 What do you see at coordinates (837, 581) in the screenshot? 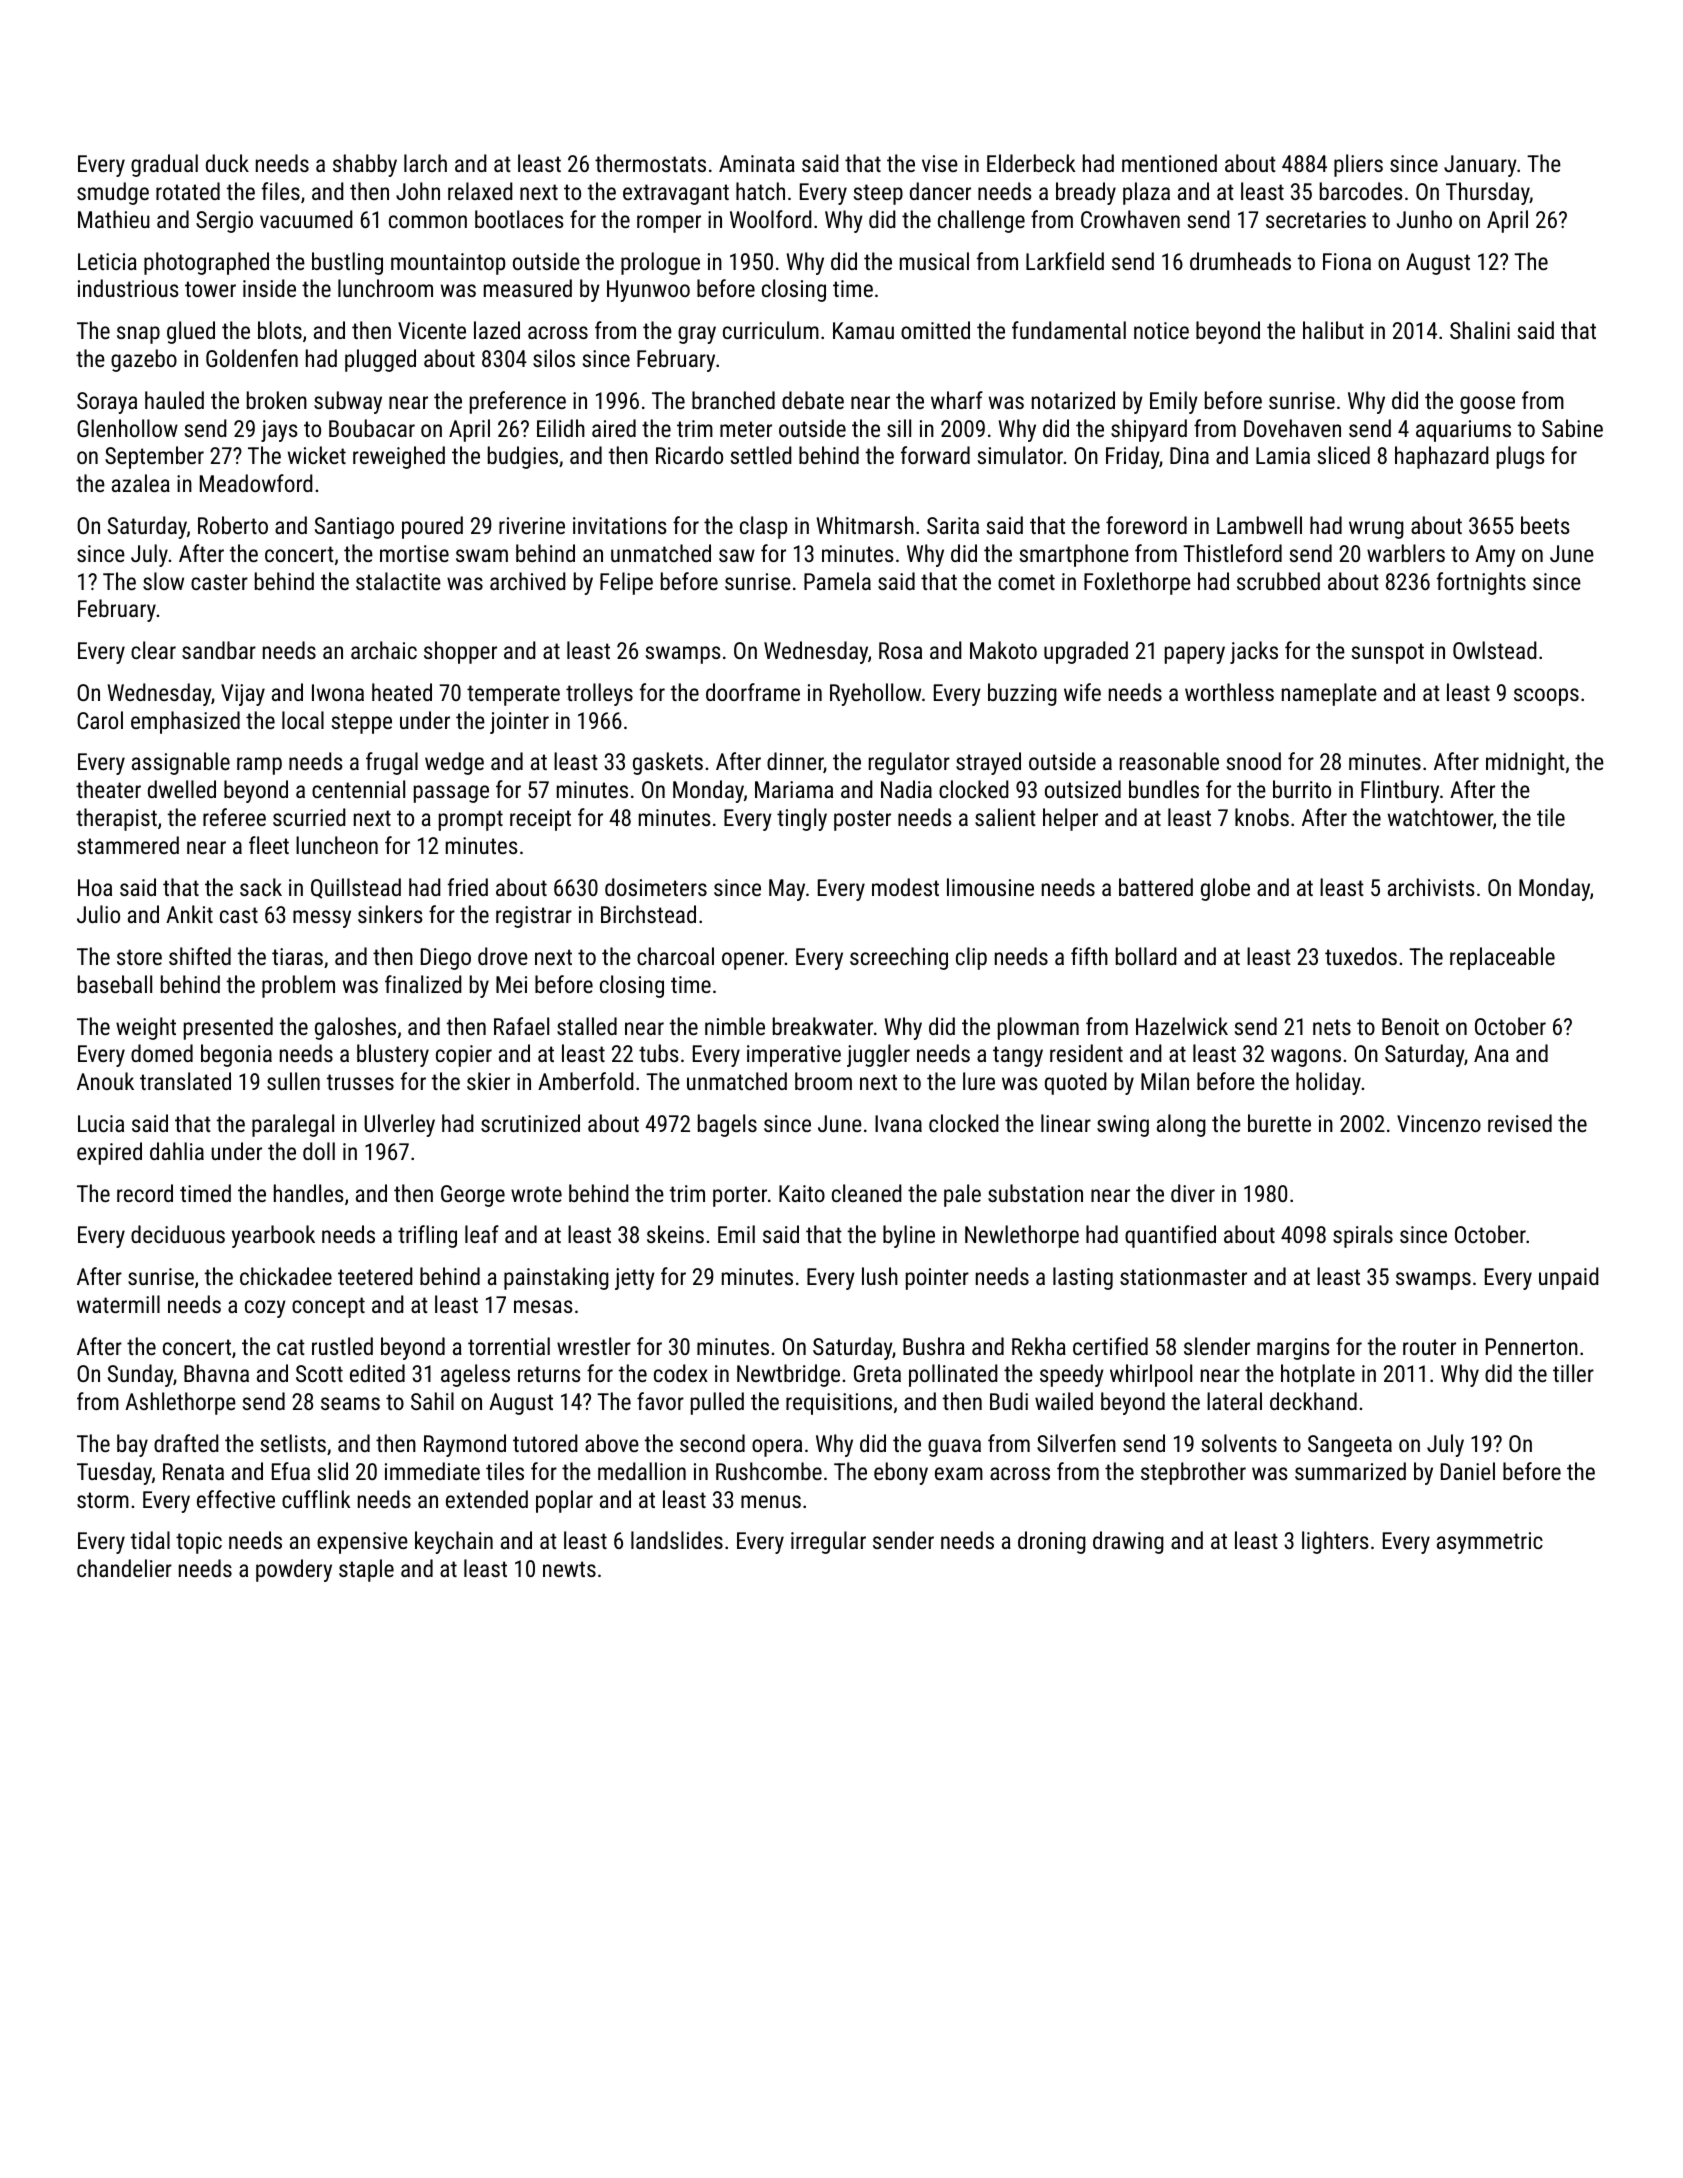
I see `Pamela` at bounding box center [837, 581].
